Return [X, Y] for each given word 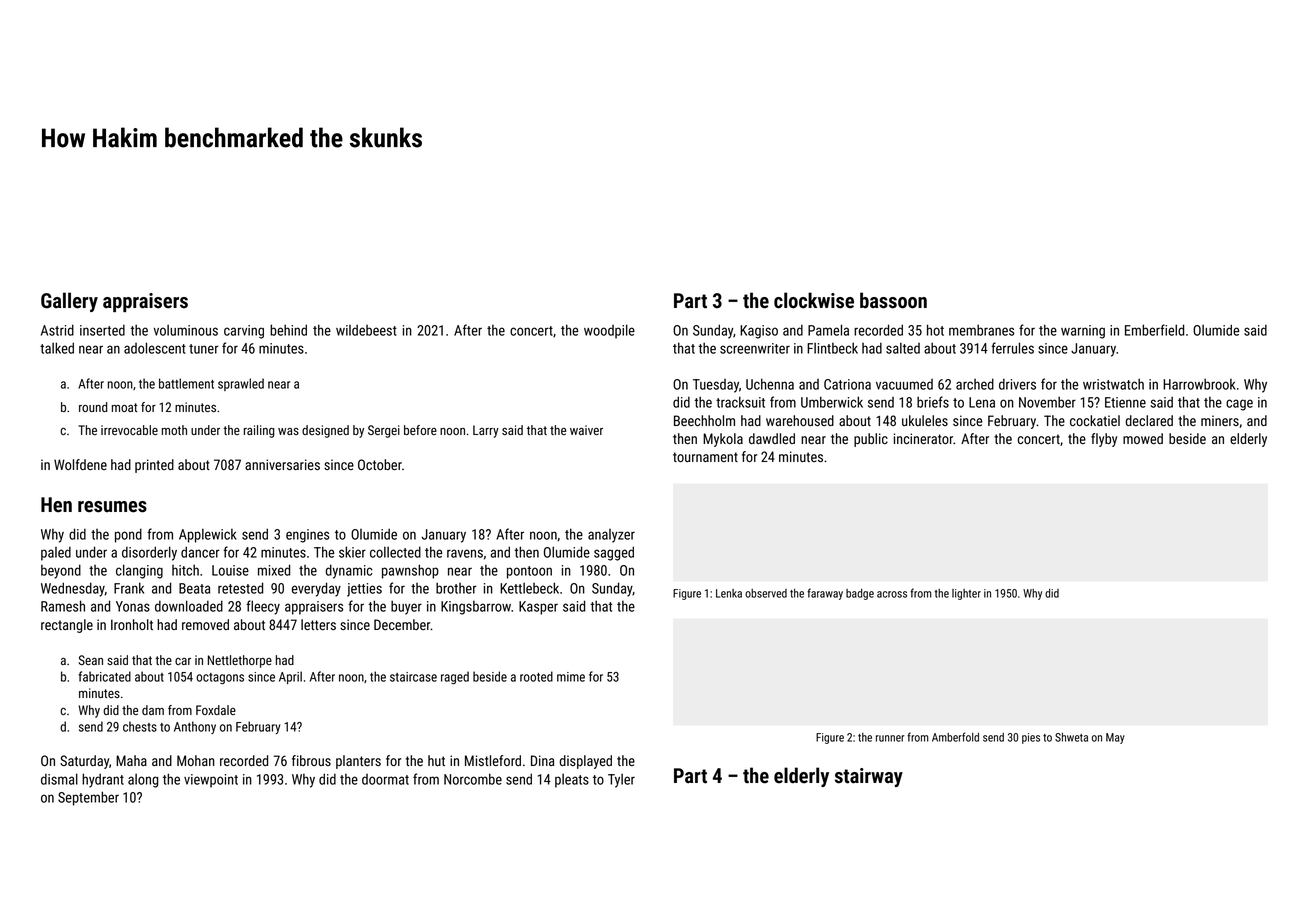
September [88, 798]
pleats [572, 781]
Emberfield [1154, 330]
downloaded [189, 606]
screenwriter [755, 348]
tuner [204, 349]
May [1115, 738]
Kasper [538, 608]
